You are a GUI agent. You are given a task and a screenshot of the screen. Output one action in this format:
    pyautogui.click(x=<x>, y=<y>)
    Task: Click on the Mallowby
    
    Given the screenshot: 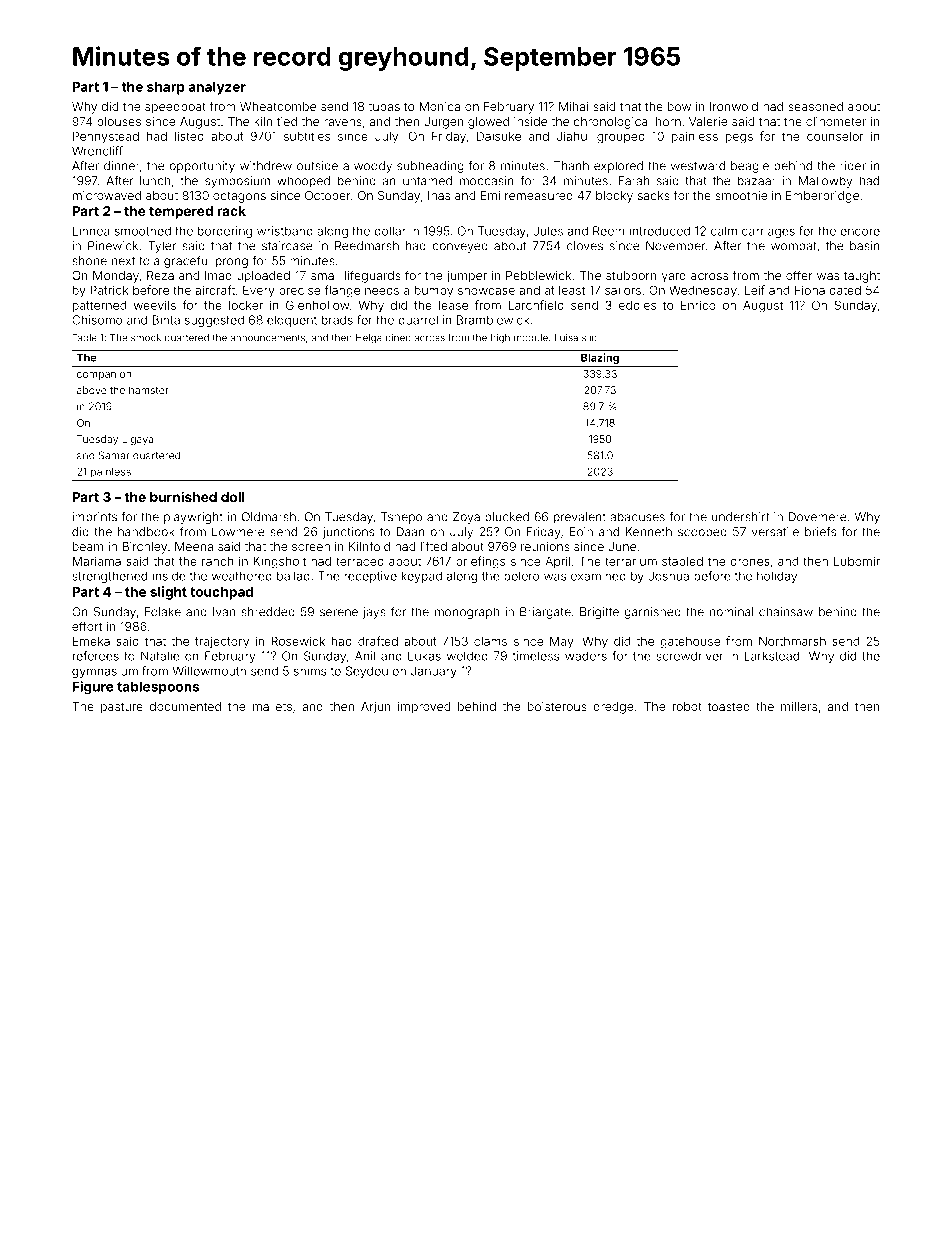 What is the action you would take?
    pyautogui.click(x=825, y=182)
